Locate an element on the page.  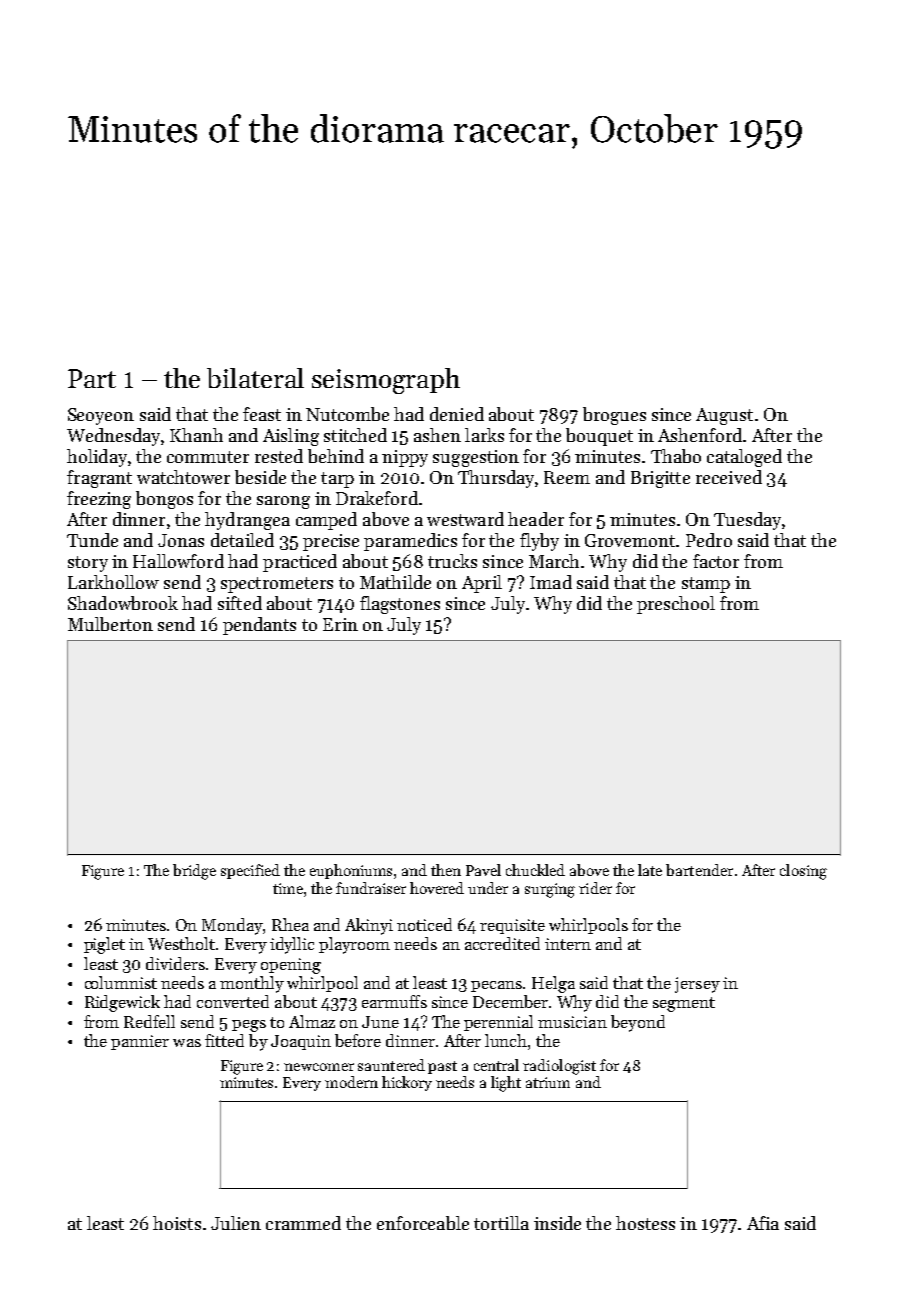
hostess is located at coordinates (645, 1223).
